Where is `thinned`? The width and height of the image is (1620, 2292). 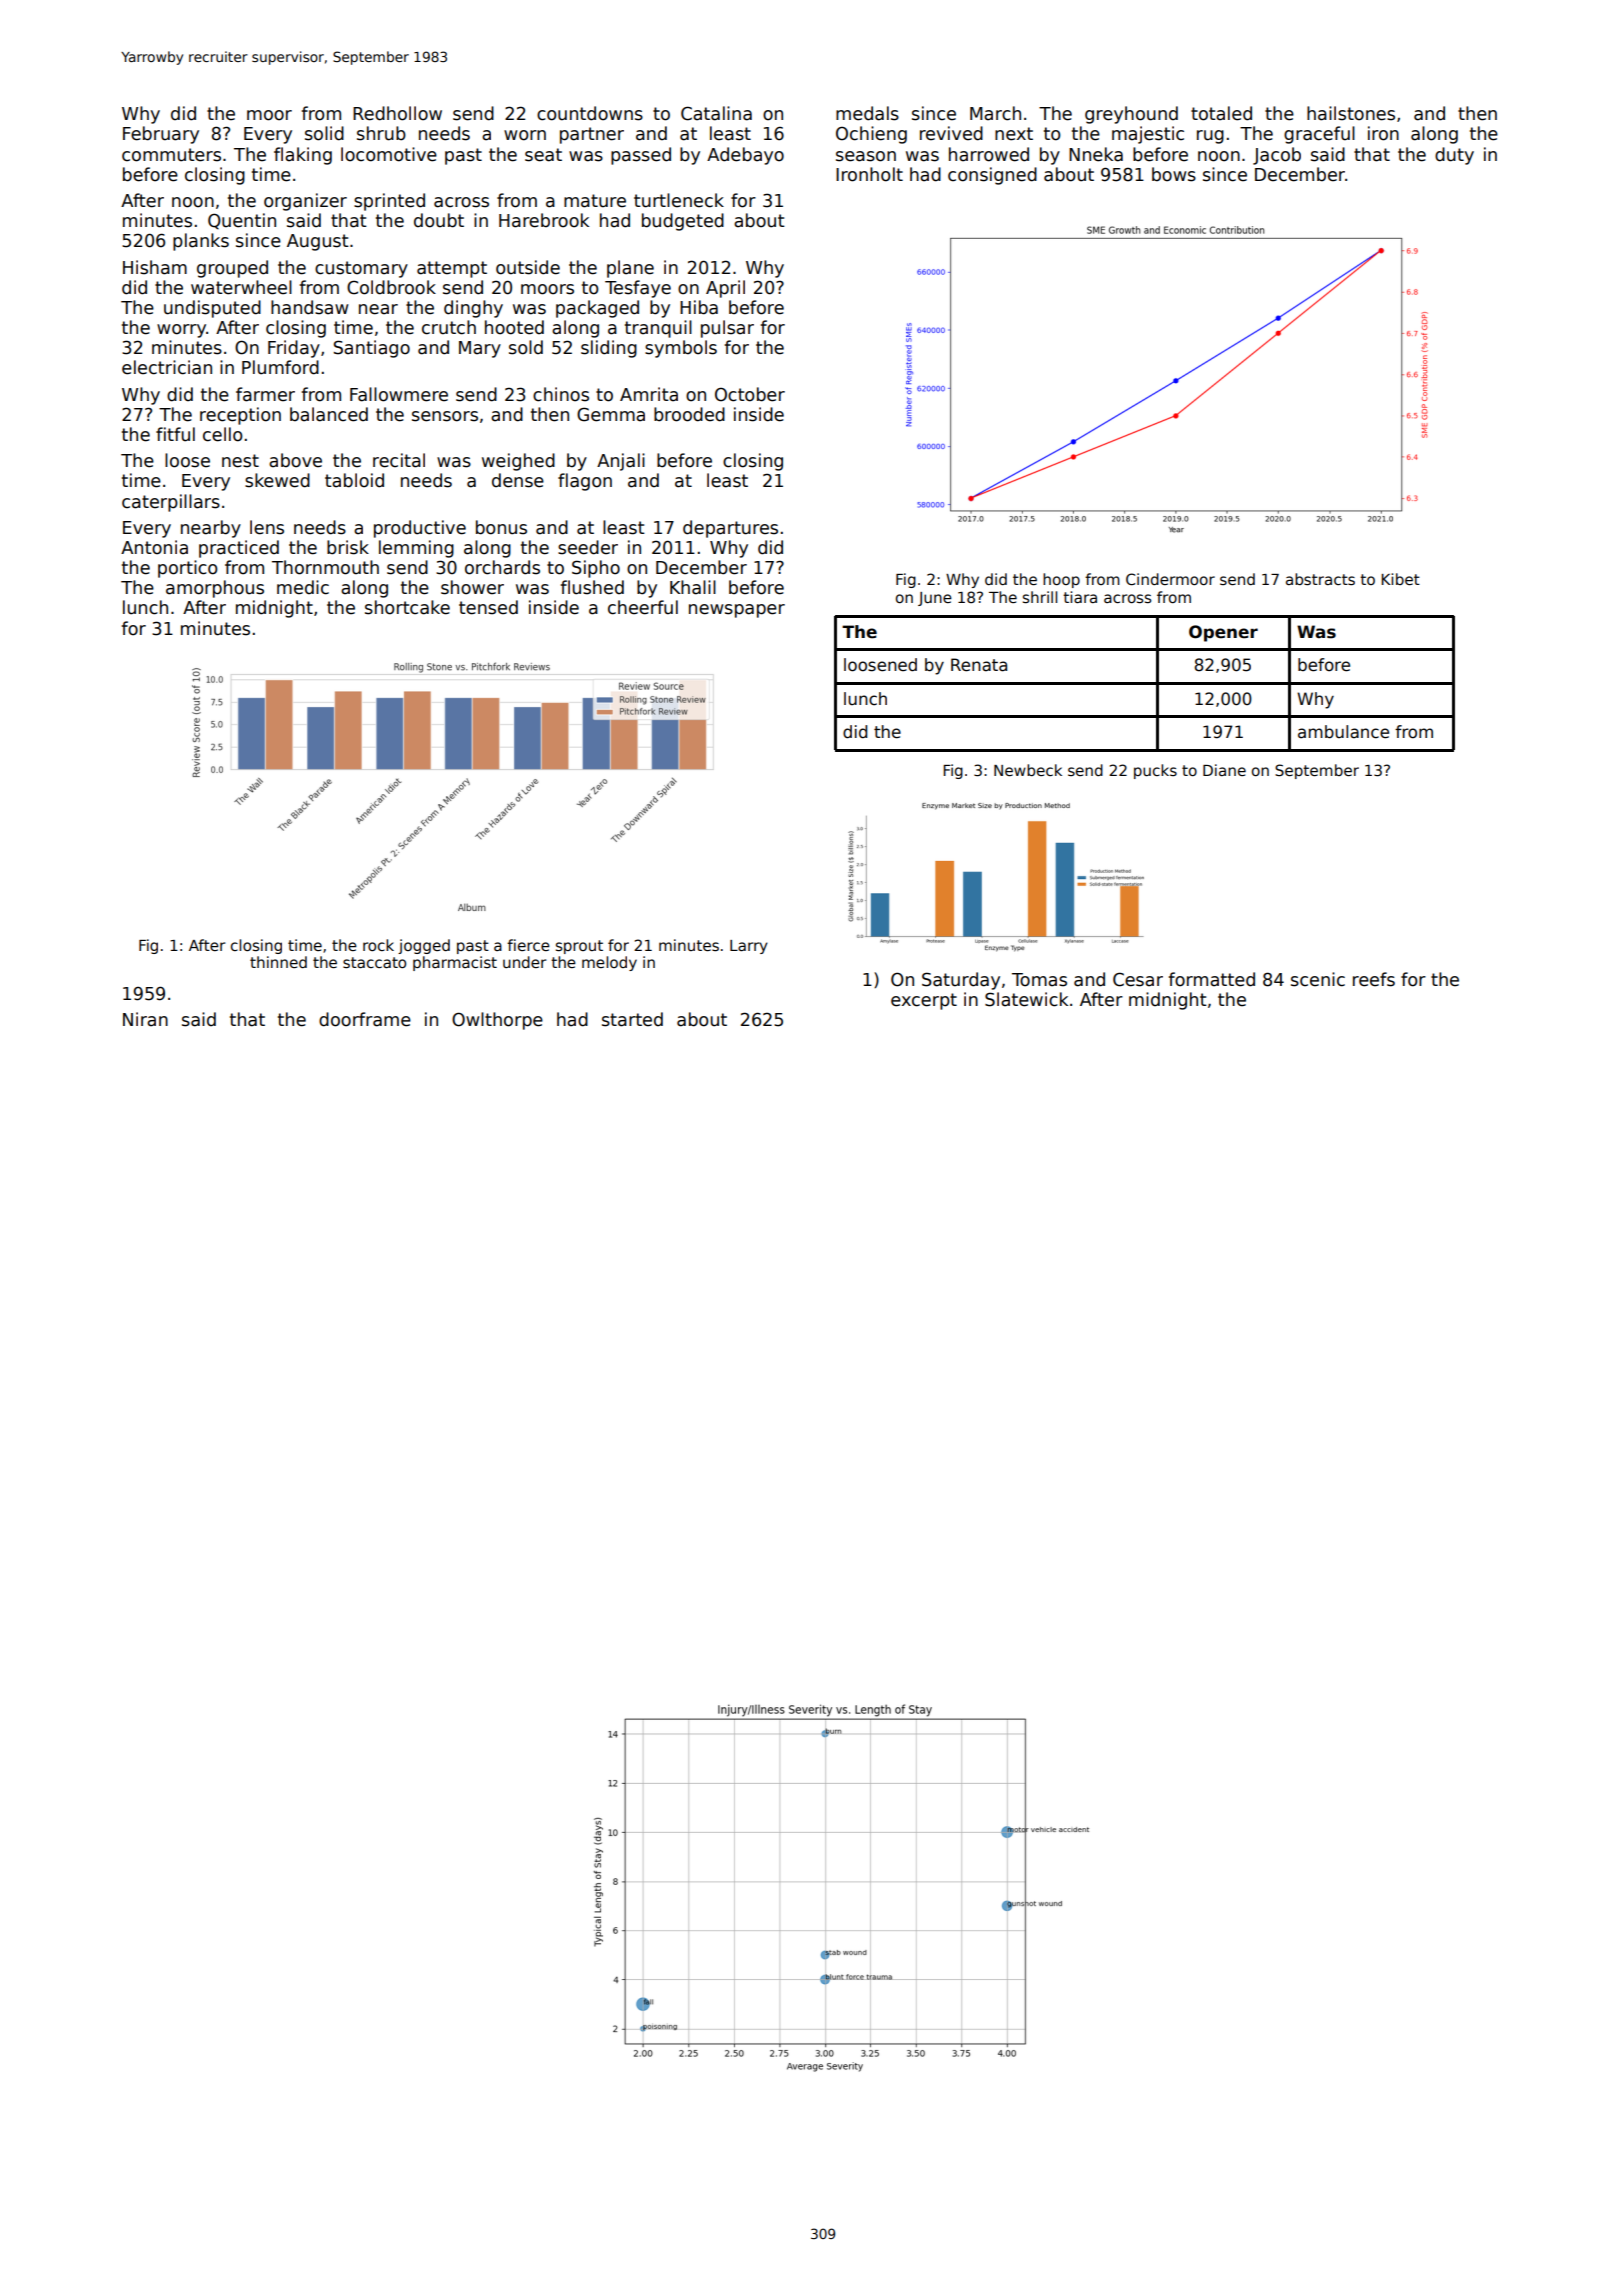
thinned is located at coordinates (278, 962).
